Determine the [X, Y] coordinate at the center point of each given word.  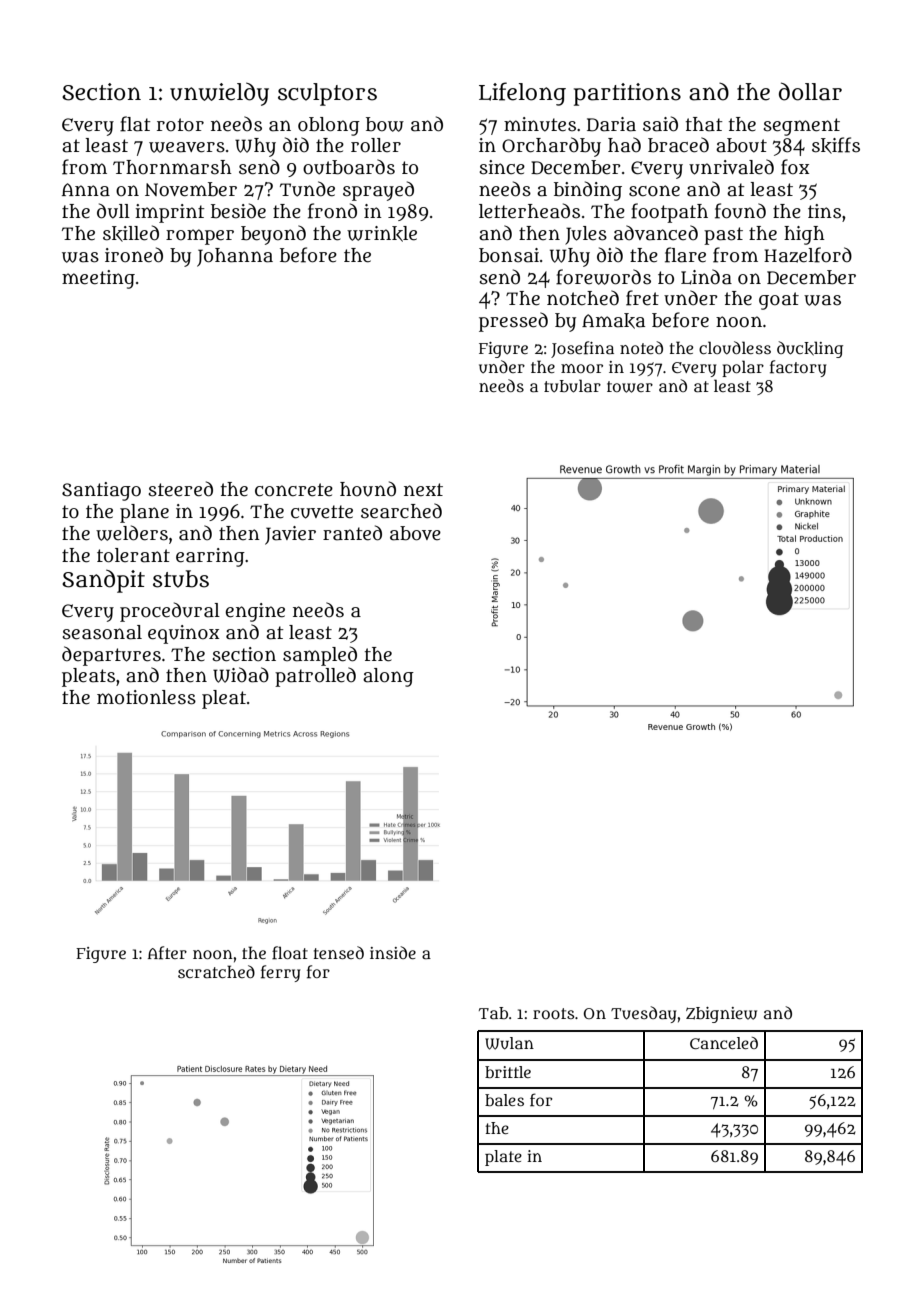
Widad [241, 675]
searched [401, 511]
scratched [216, 971]
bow [385, 124]
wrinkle [382, 234]
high [804, 235]
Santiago [101, 491]
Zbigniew [721, 1015]
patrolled [315, 677]
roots [553, 1013]
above [415, 533]
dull [113, 211]
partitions [627, 94]
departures [111, 656]
